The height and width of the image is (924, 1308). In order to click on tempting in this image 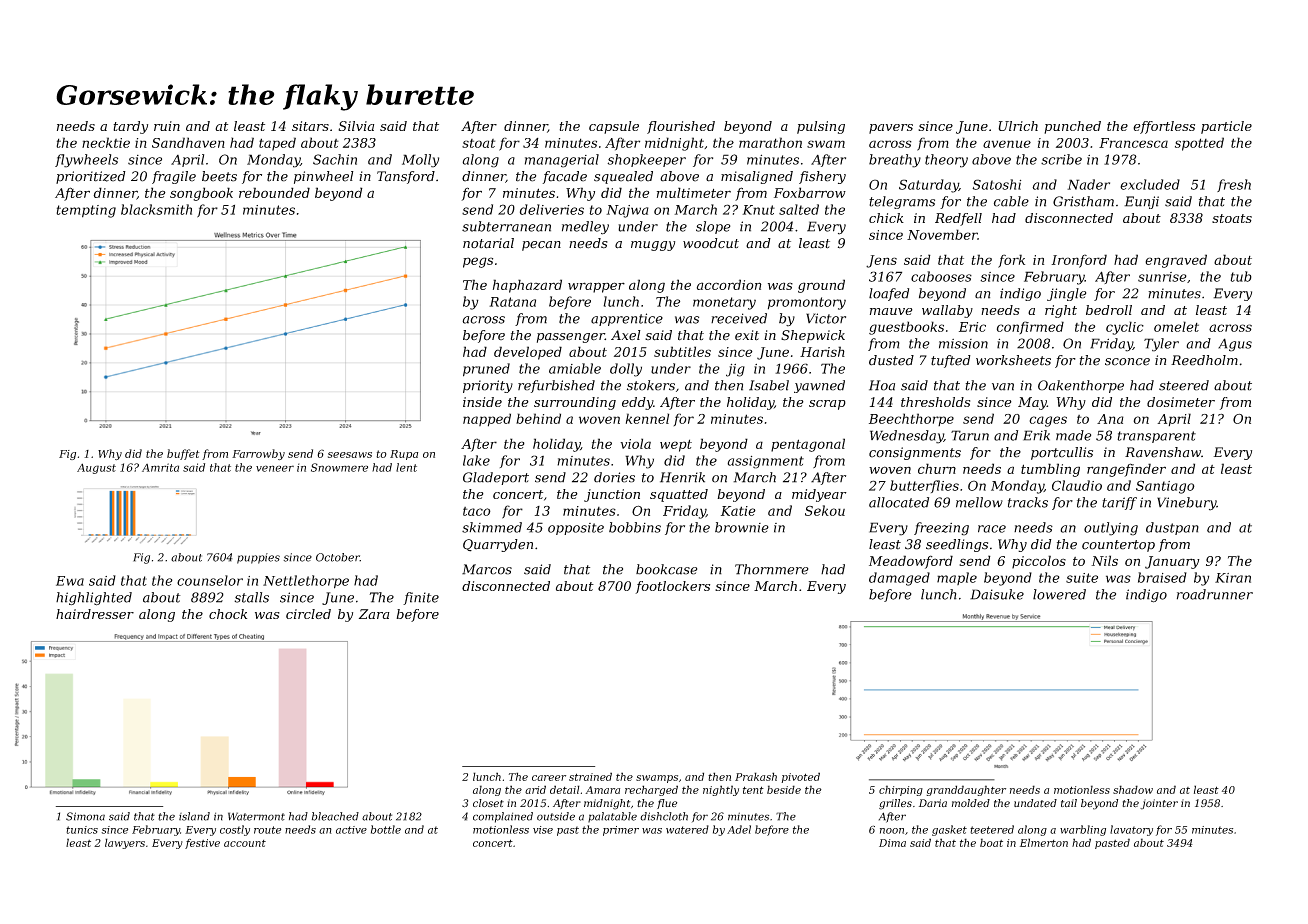, I will do `click(86, 211)`.
